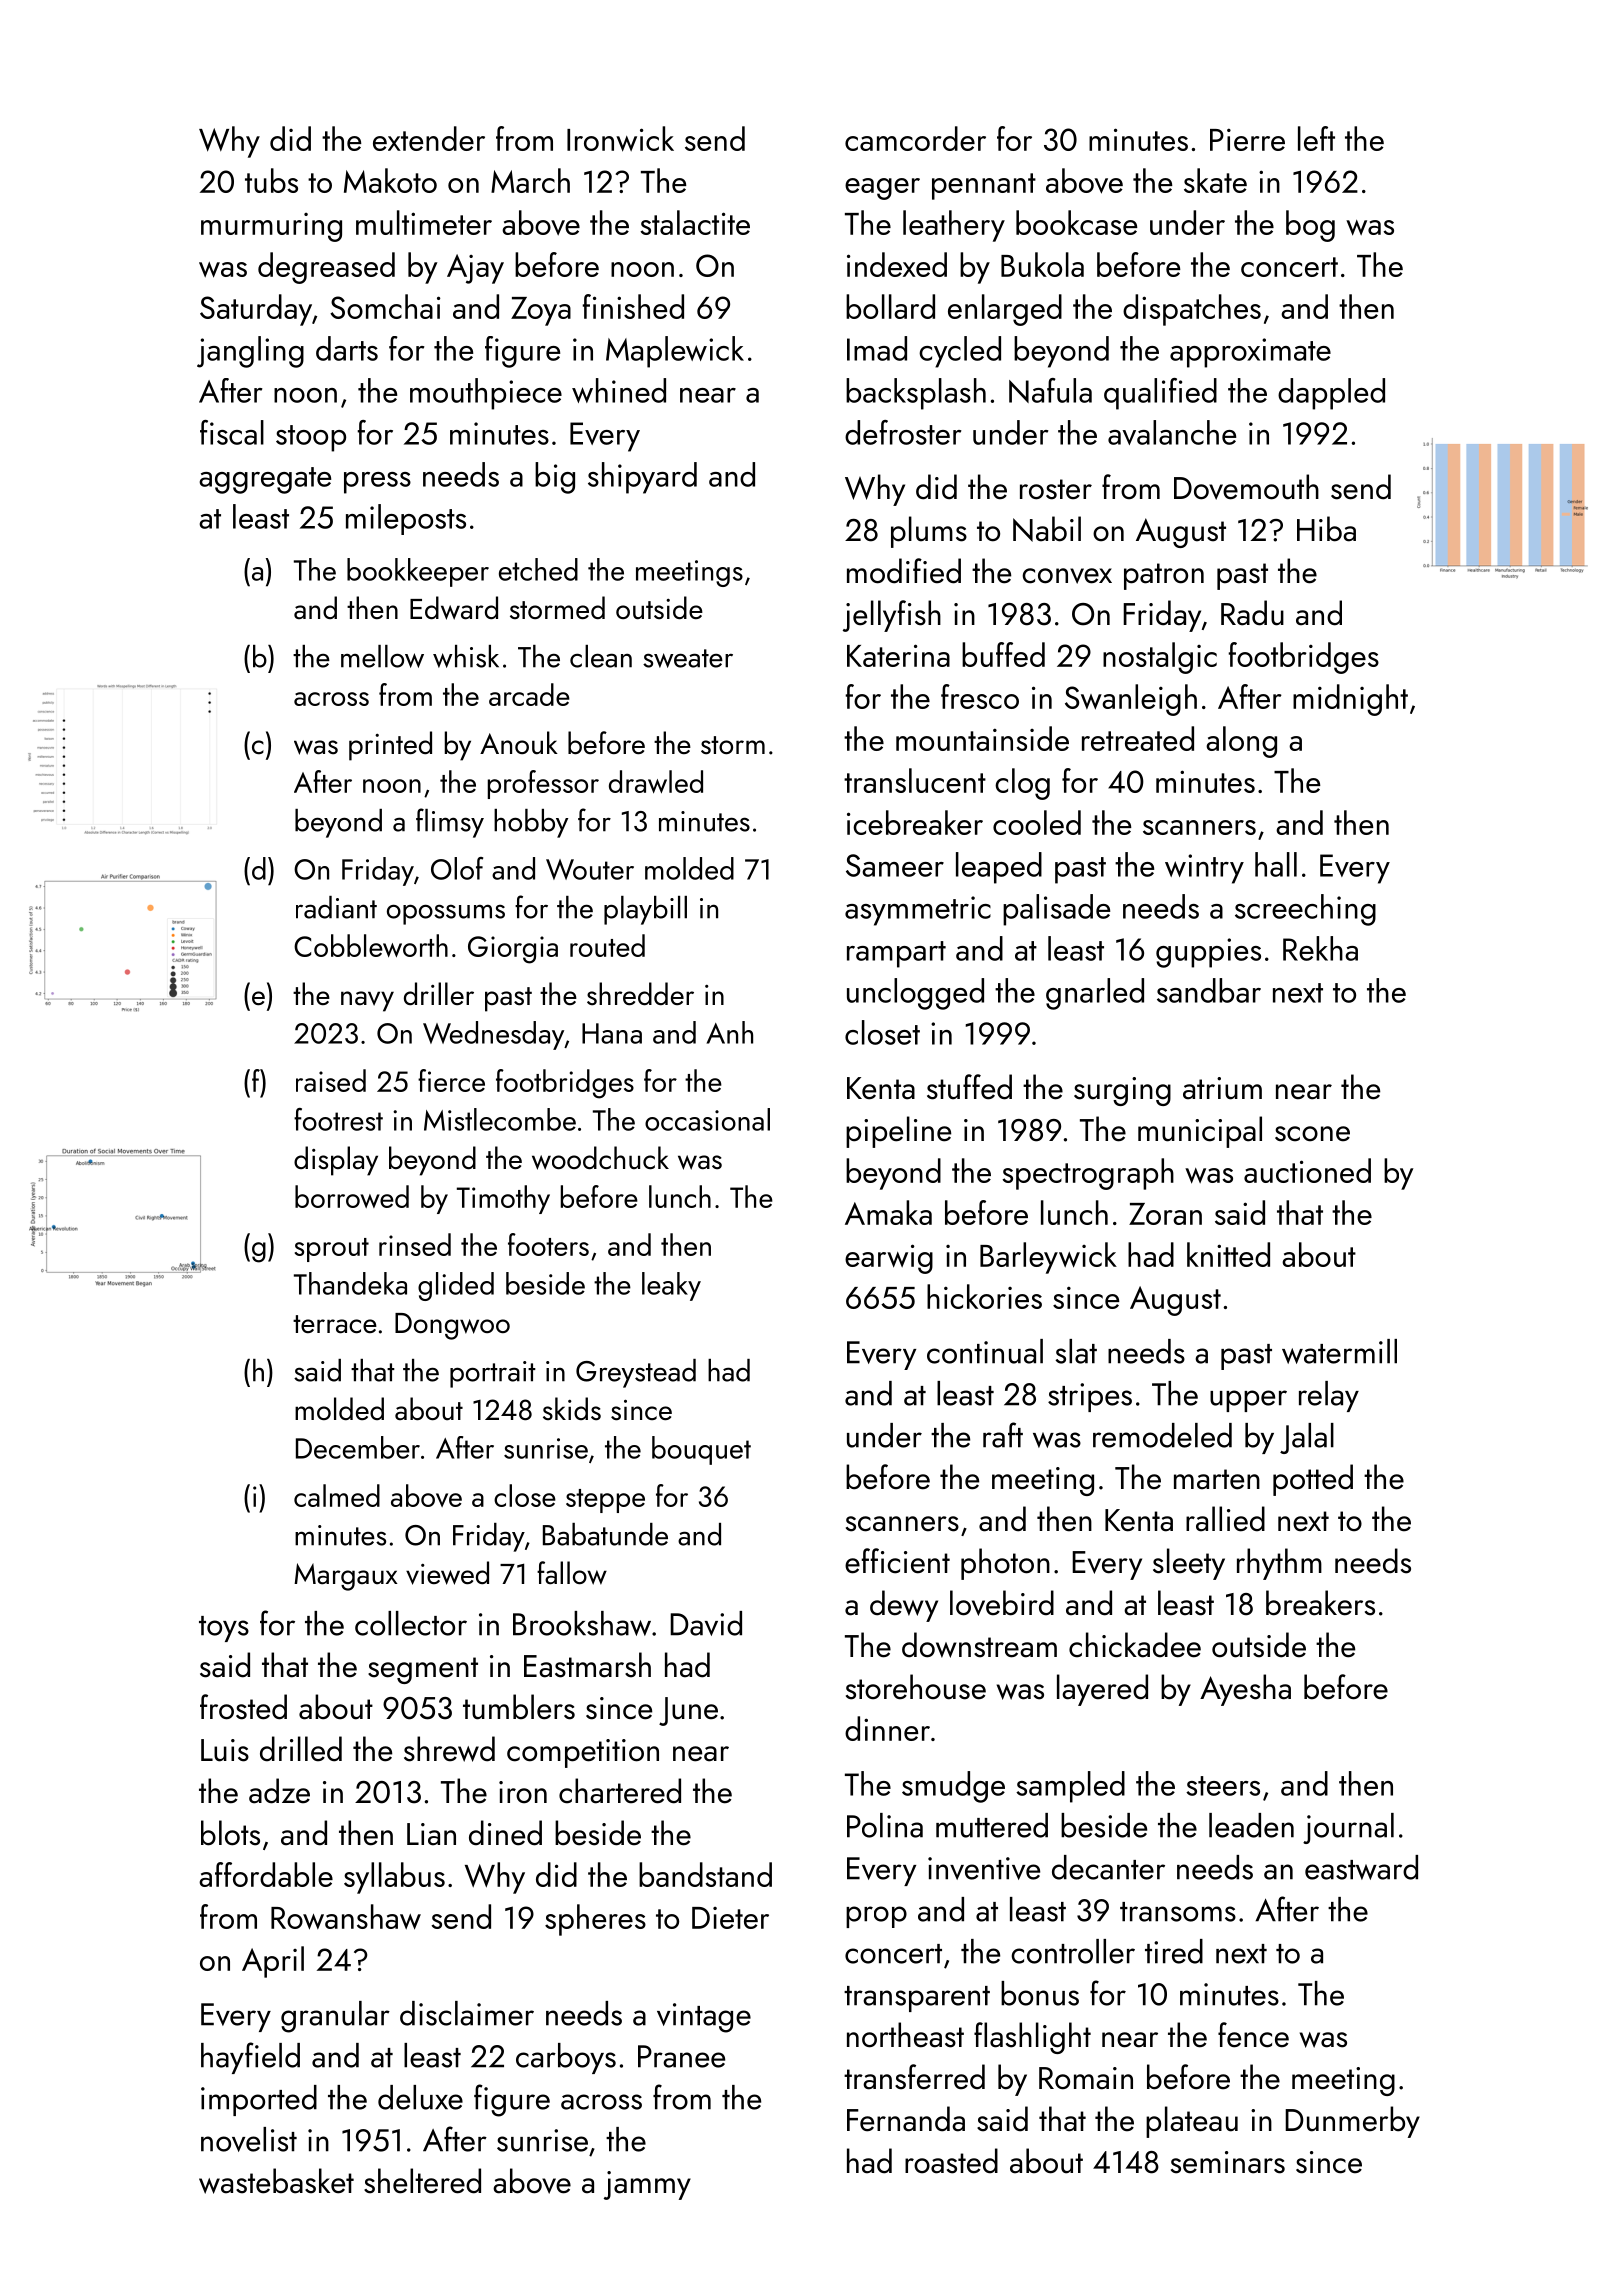 The height and width of the screenshot is (2292, 1620). I want to click on backsplash, so click(916, 394).
